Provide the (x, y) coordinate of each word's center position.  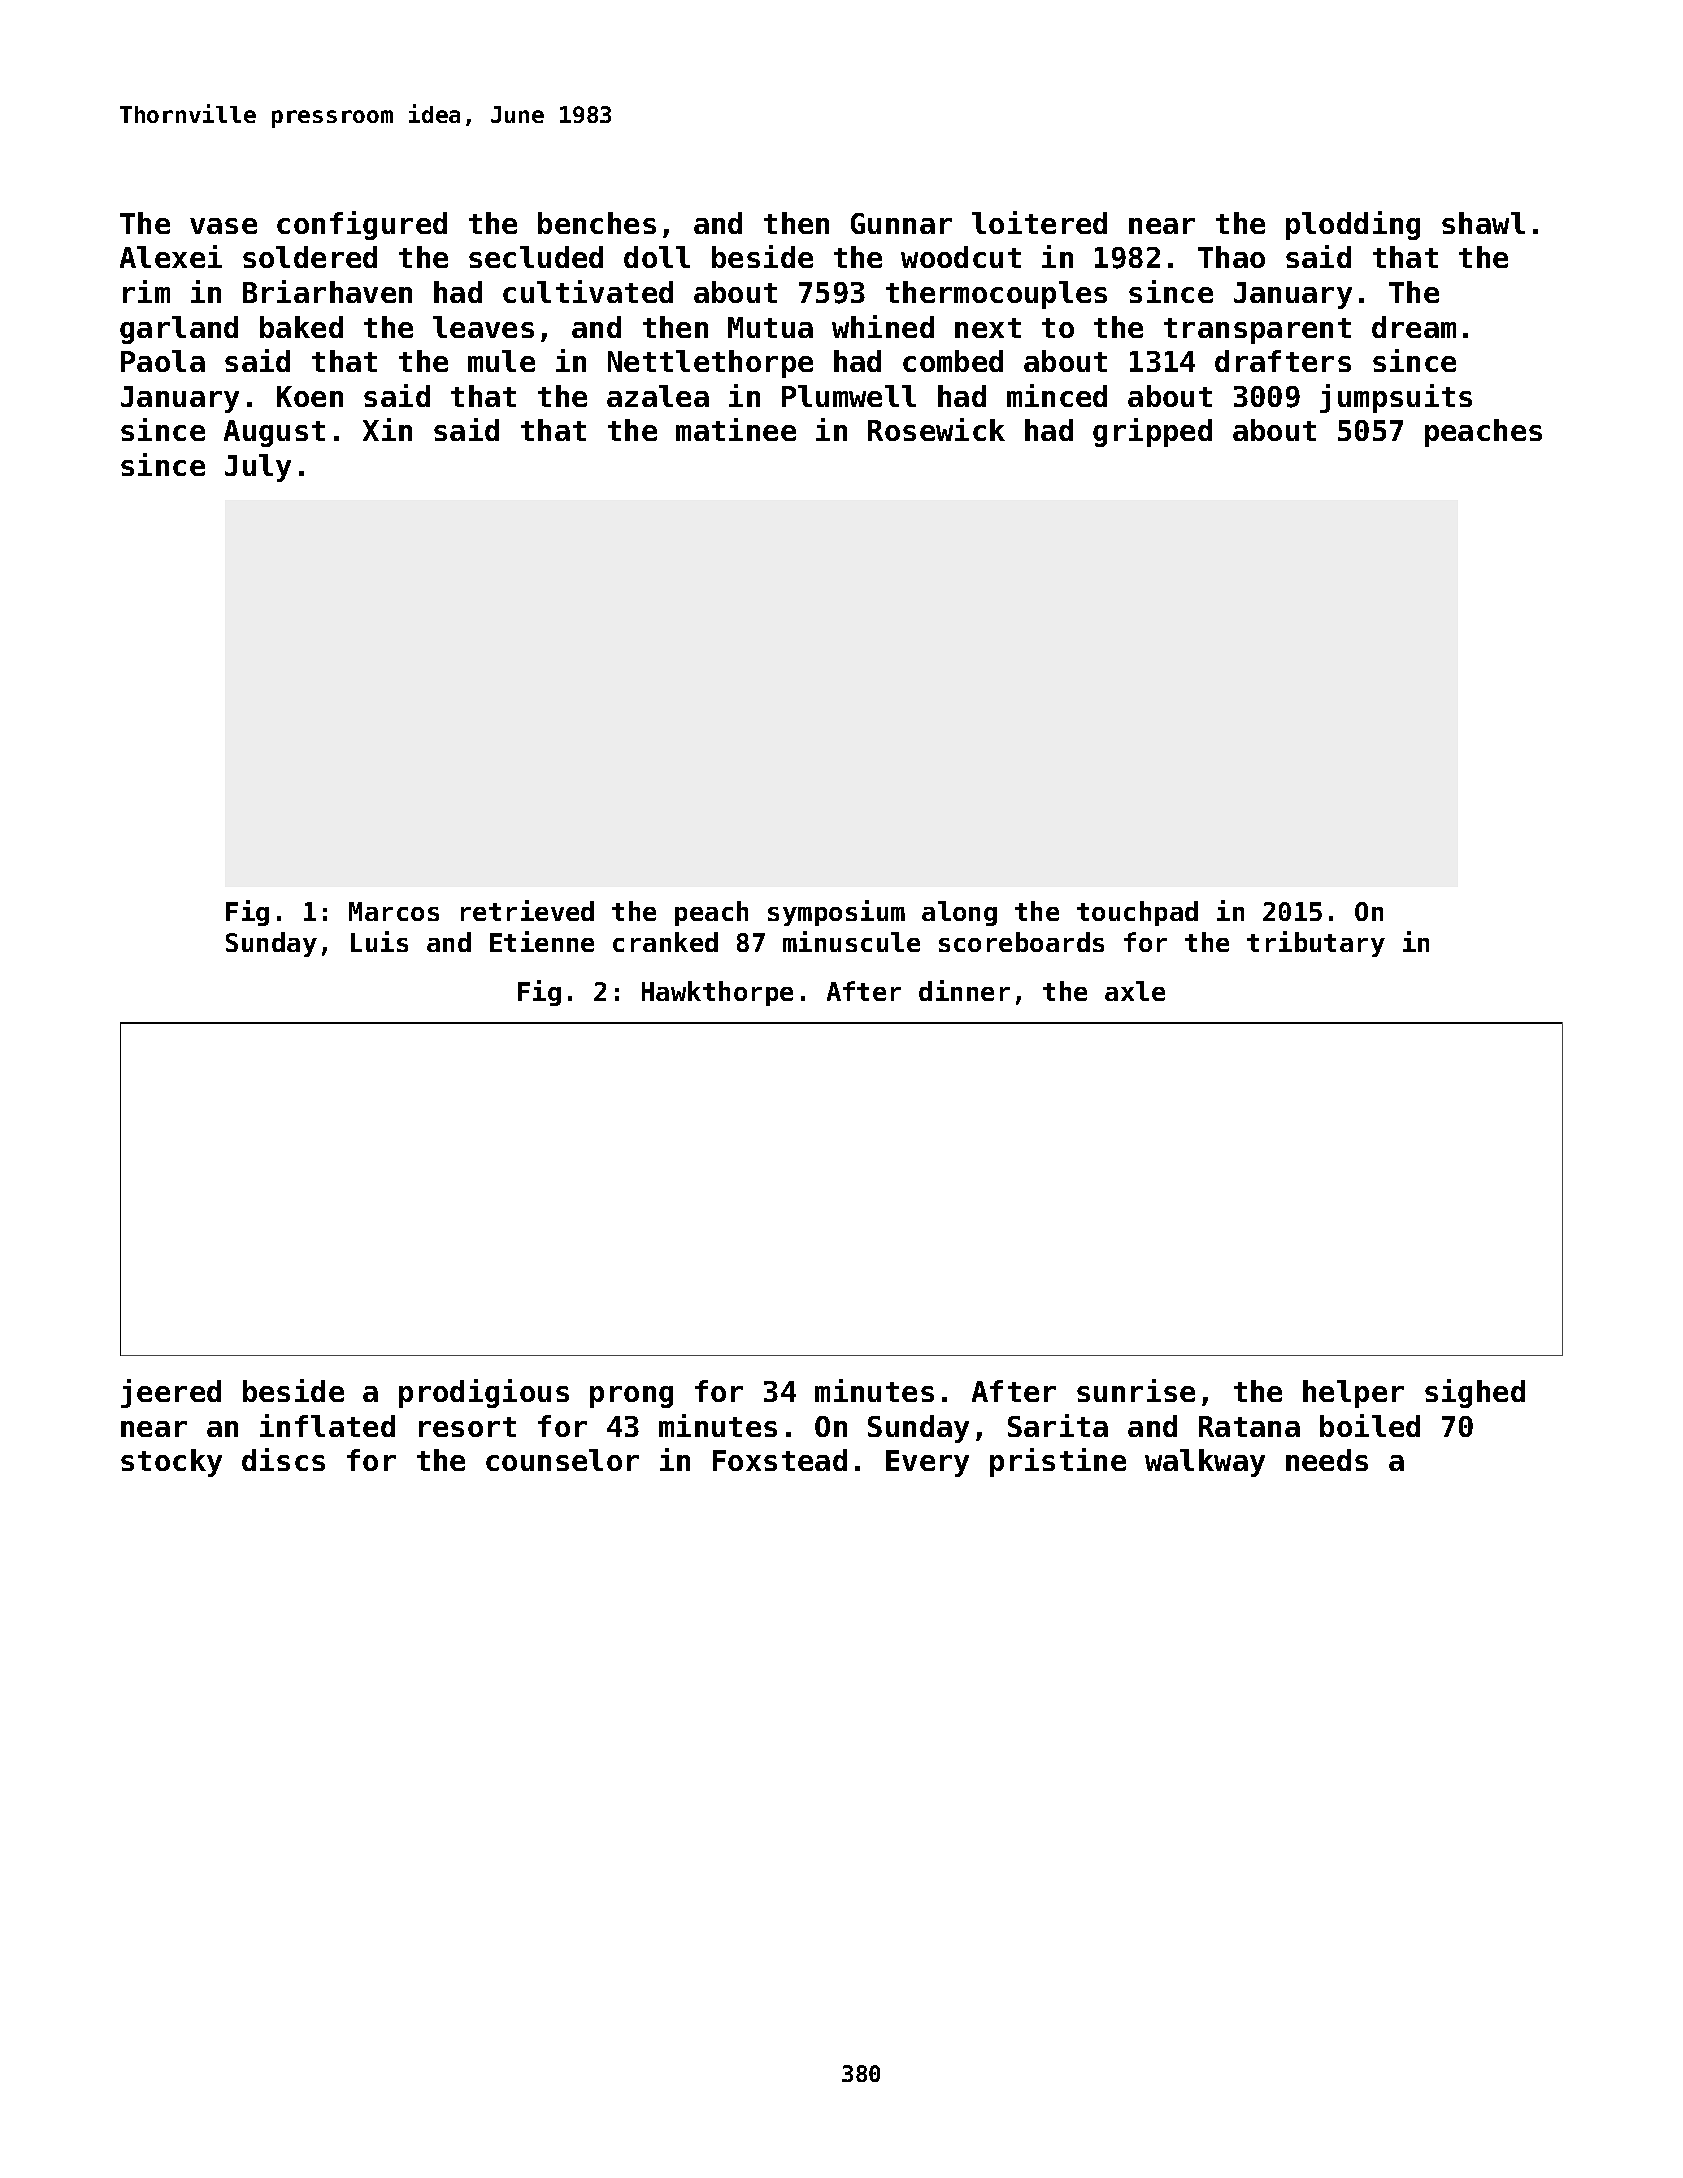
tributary (1316, 944)
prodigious (484, 1393)
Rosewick (936, 429)
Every (927, 1463)
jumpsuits (1396, 398)
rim (146, 291)
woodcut (961, 257)
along (959, 913)
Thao (1231, 257)
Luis (379, 941)
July (258, 468)
